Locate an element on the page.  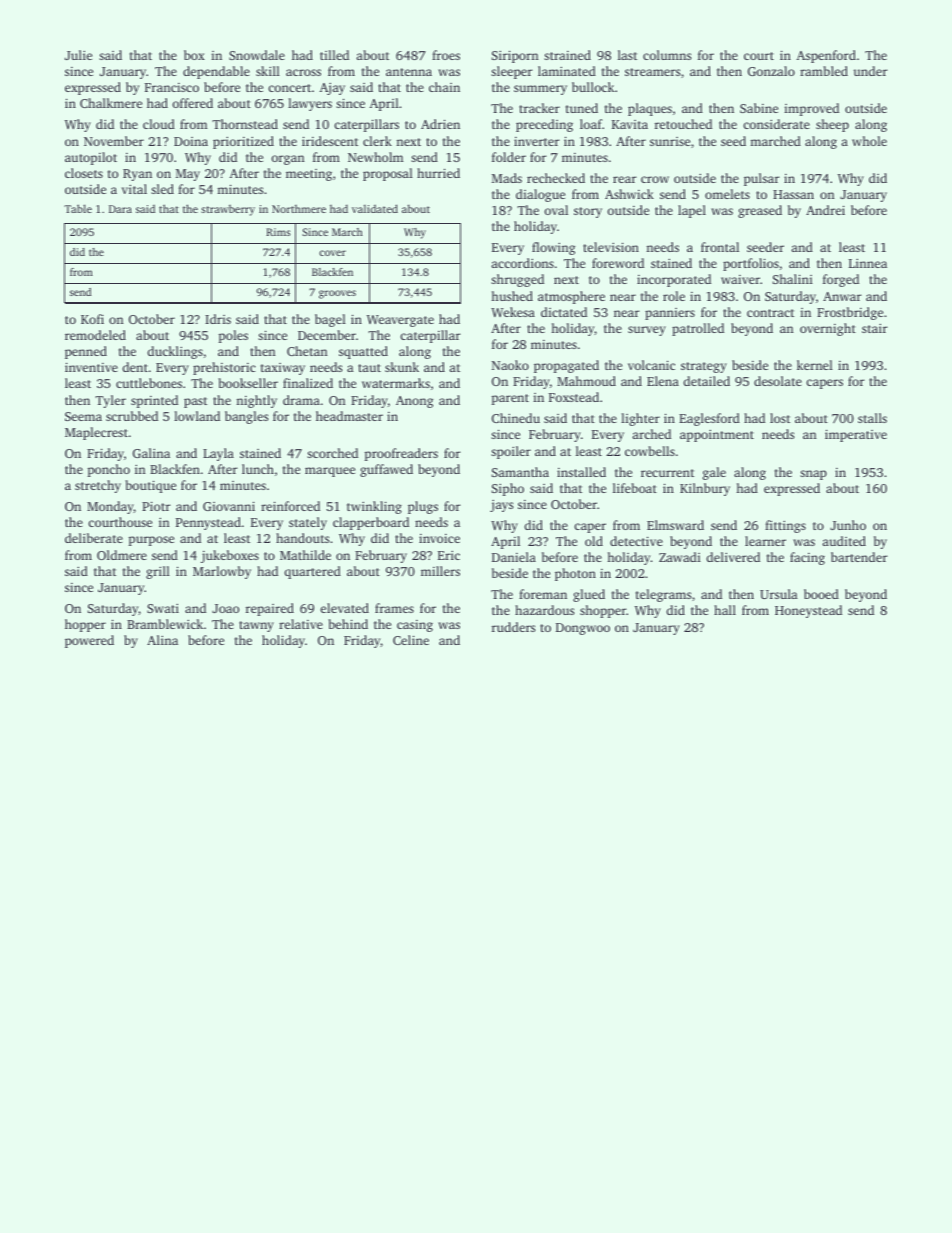
Mathilde is located at coordinates (305, 555).
